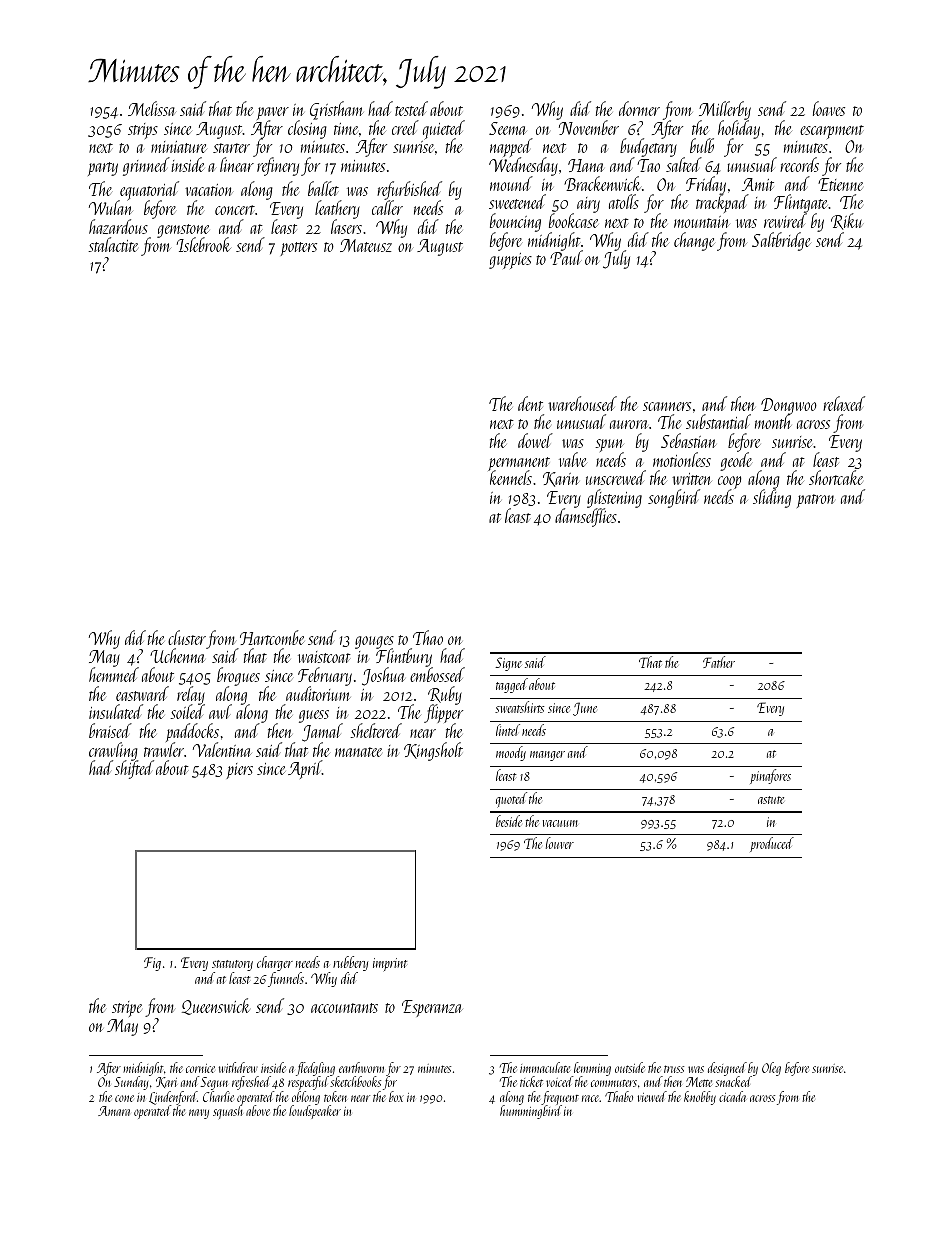  I want to click on stalactite, so click(113, 244).
